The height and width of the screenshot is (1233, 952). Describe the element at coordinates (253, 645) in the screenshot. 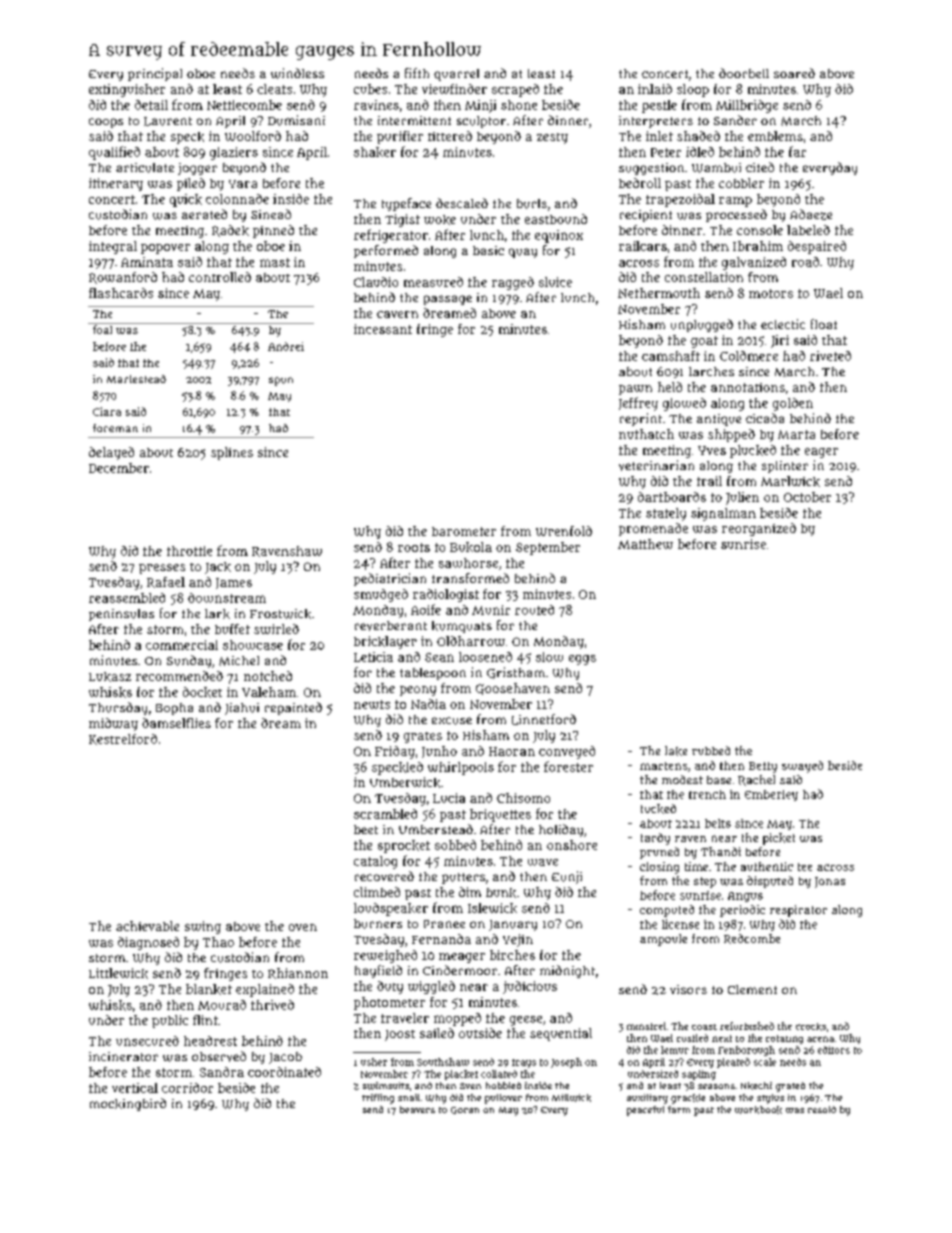

I see `showcase` at that location.
